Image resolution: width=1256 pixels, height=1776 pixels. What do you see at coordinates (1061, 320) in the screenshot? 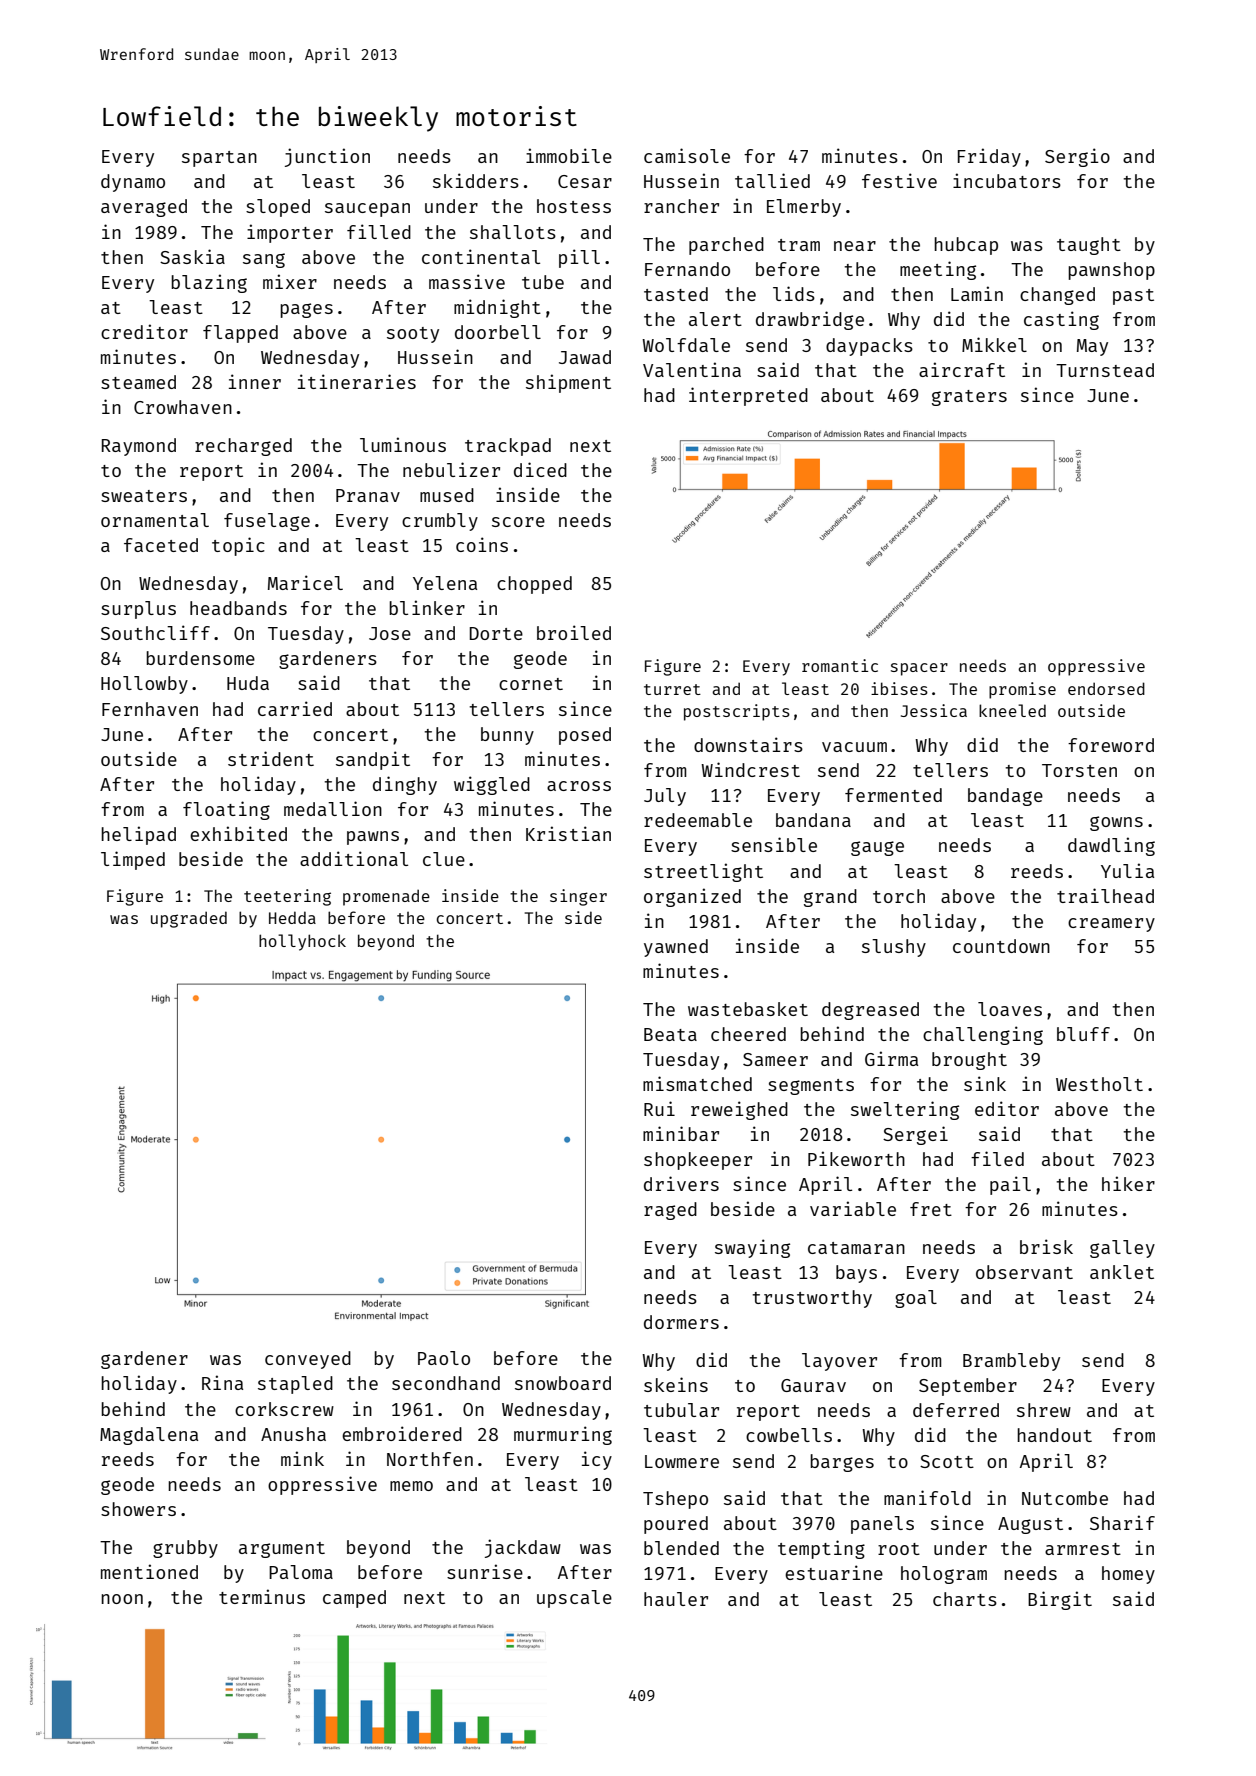
I see `casting` at bounding box center [1061, 320].
